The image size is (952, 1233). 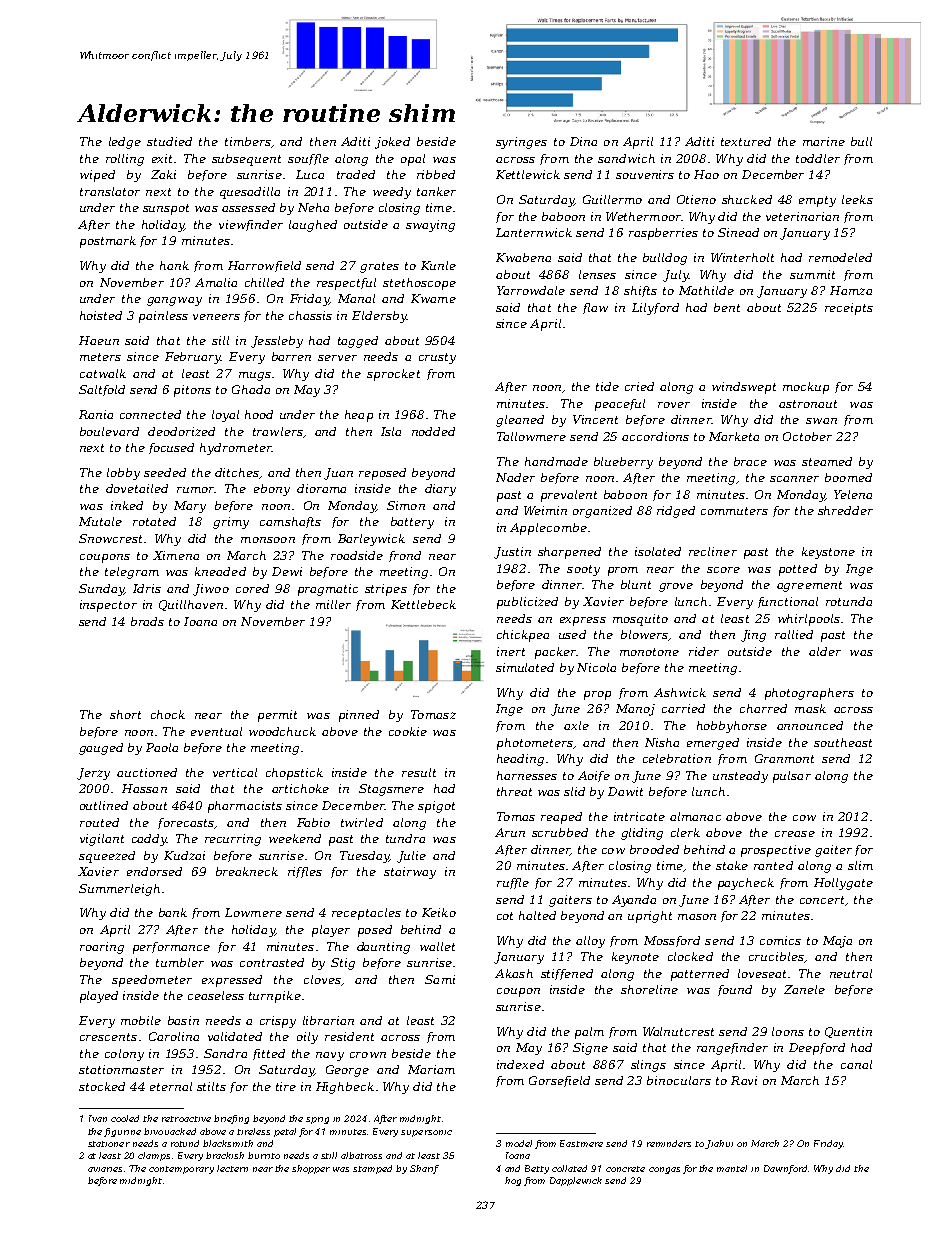 What do you see at coordinates (174, 265) in the screenshot?
I see `hank` at bounding box center [174, 265].
